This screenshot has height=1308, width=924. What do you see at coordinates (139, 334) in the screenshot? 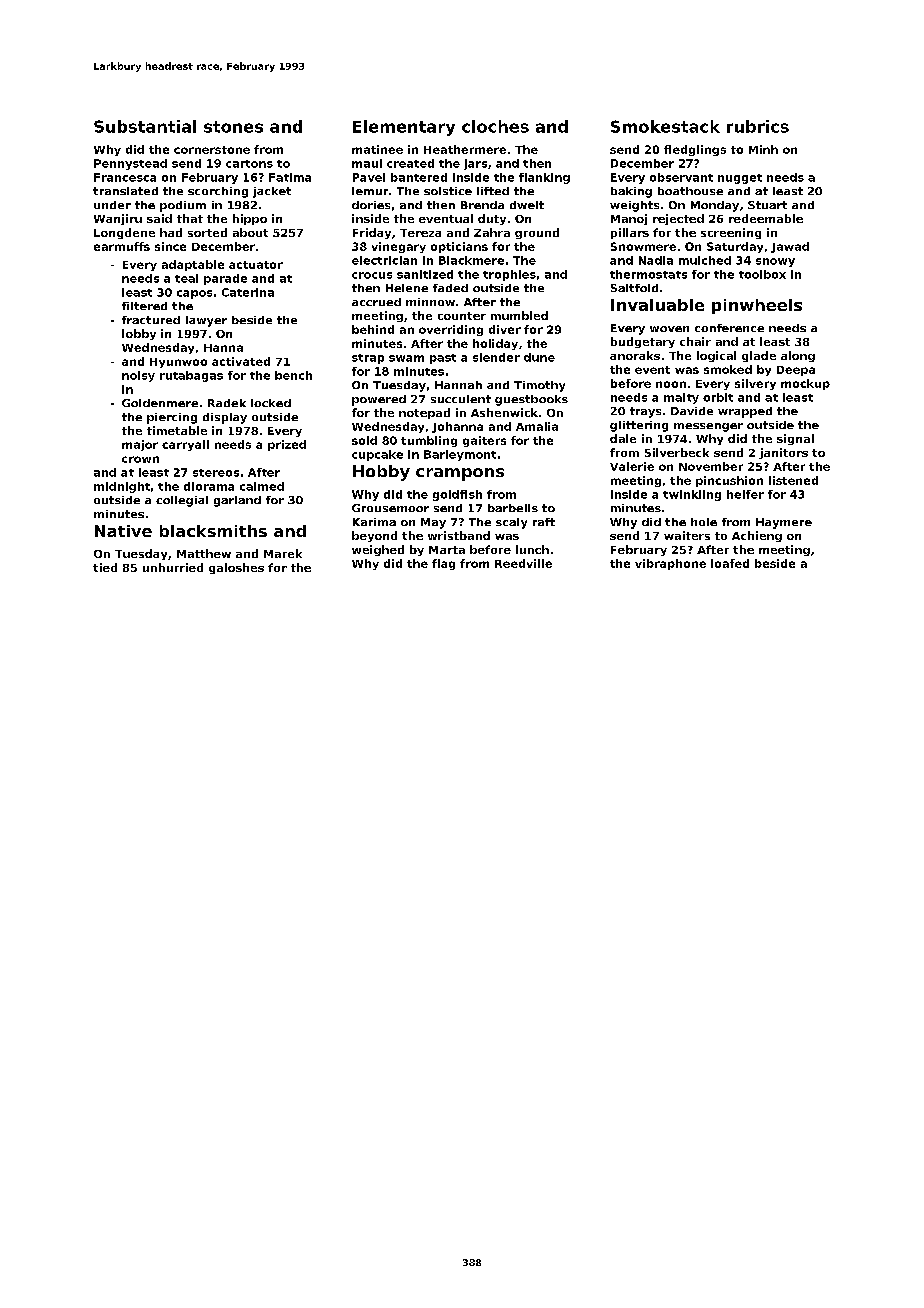
I see `lobby` at bounding box center [139, 334].
